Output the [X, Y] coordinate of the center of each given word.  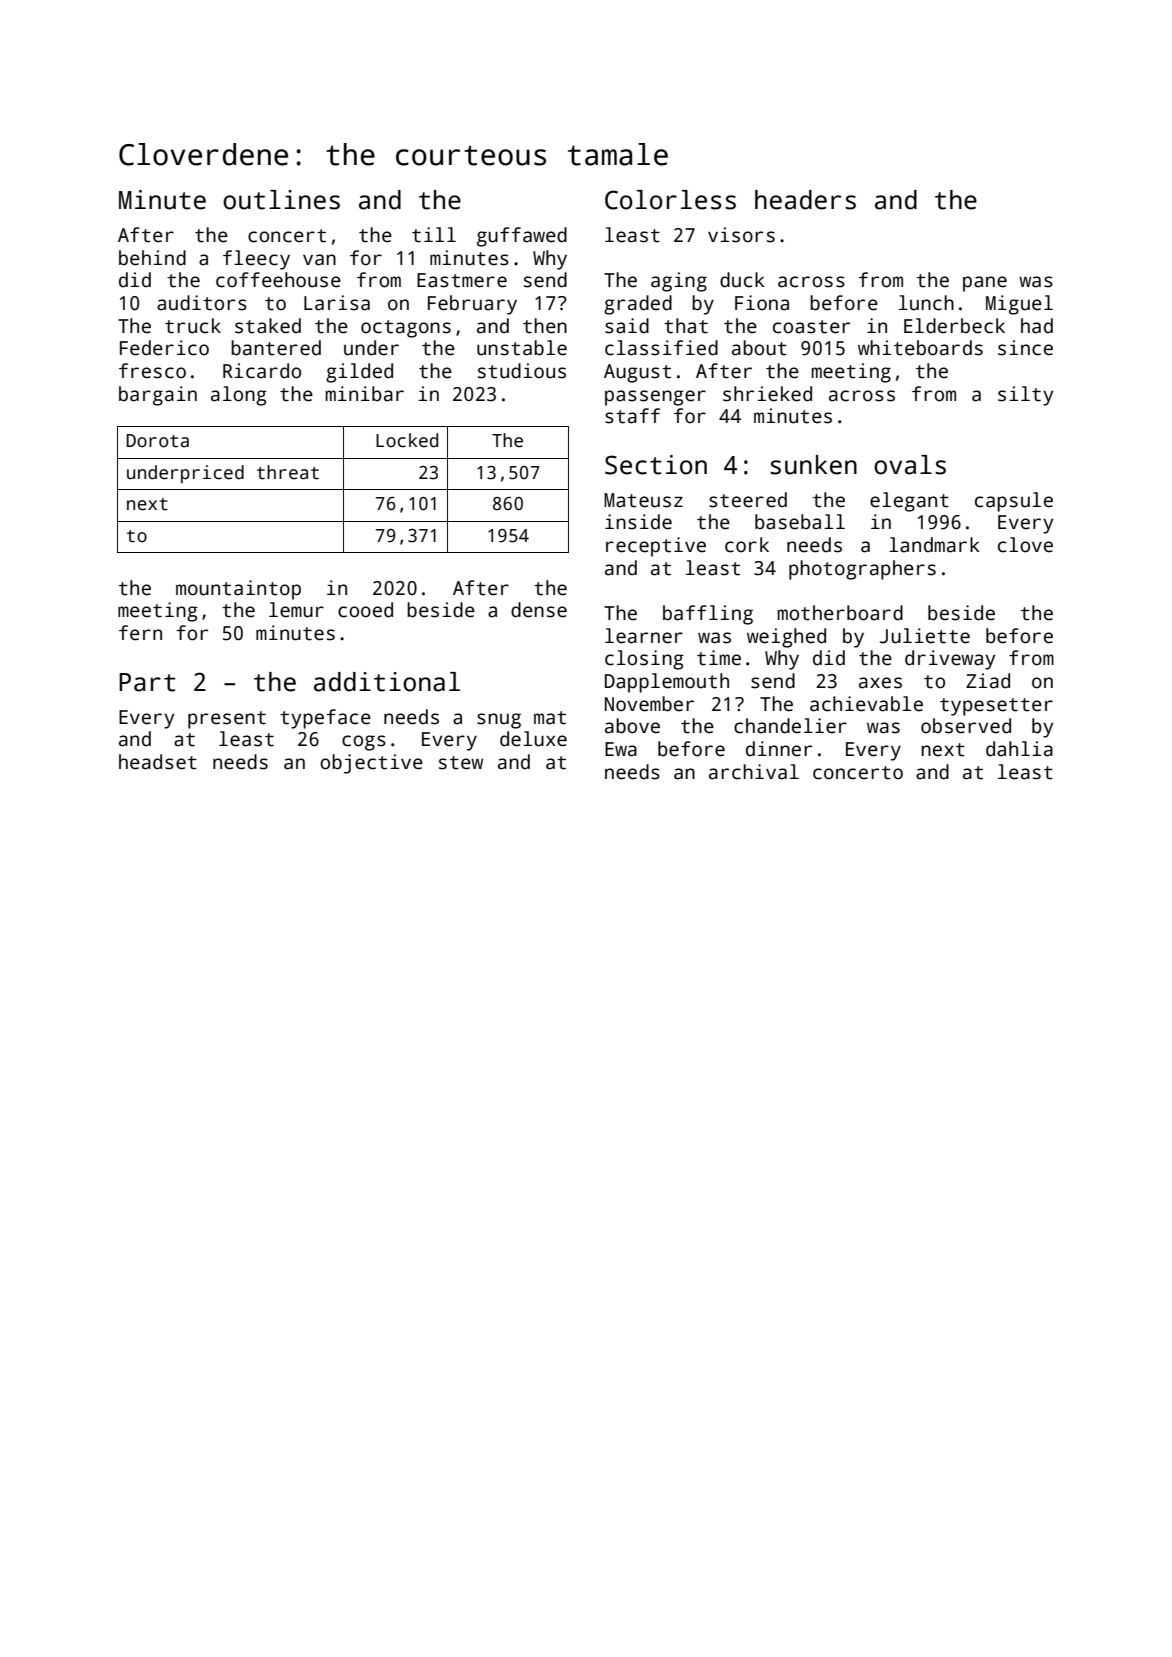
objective [371, 764]
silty [1025, 396]
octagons [406, 329]
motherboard [840, 613]
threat [288, 472]
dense [539, 610]
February [472, 305]
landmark [934, 545]
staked [268, 326]
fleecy [256, 260]
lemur [296, 610]
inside [638, 522]
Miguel [1019, 305]
